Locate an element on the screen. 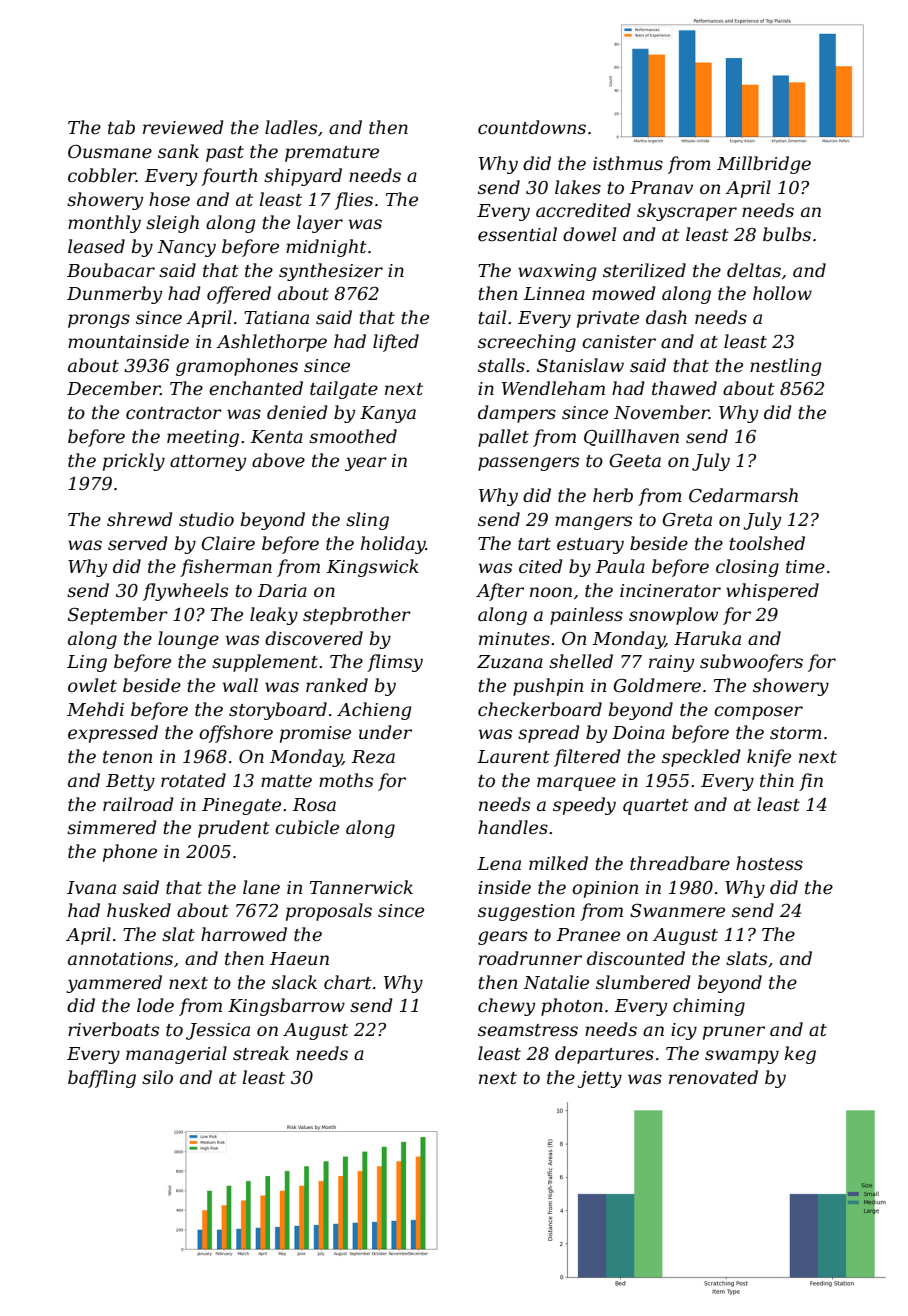  skyscraper is located at coordinates (687, 212).
